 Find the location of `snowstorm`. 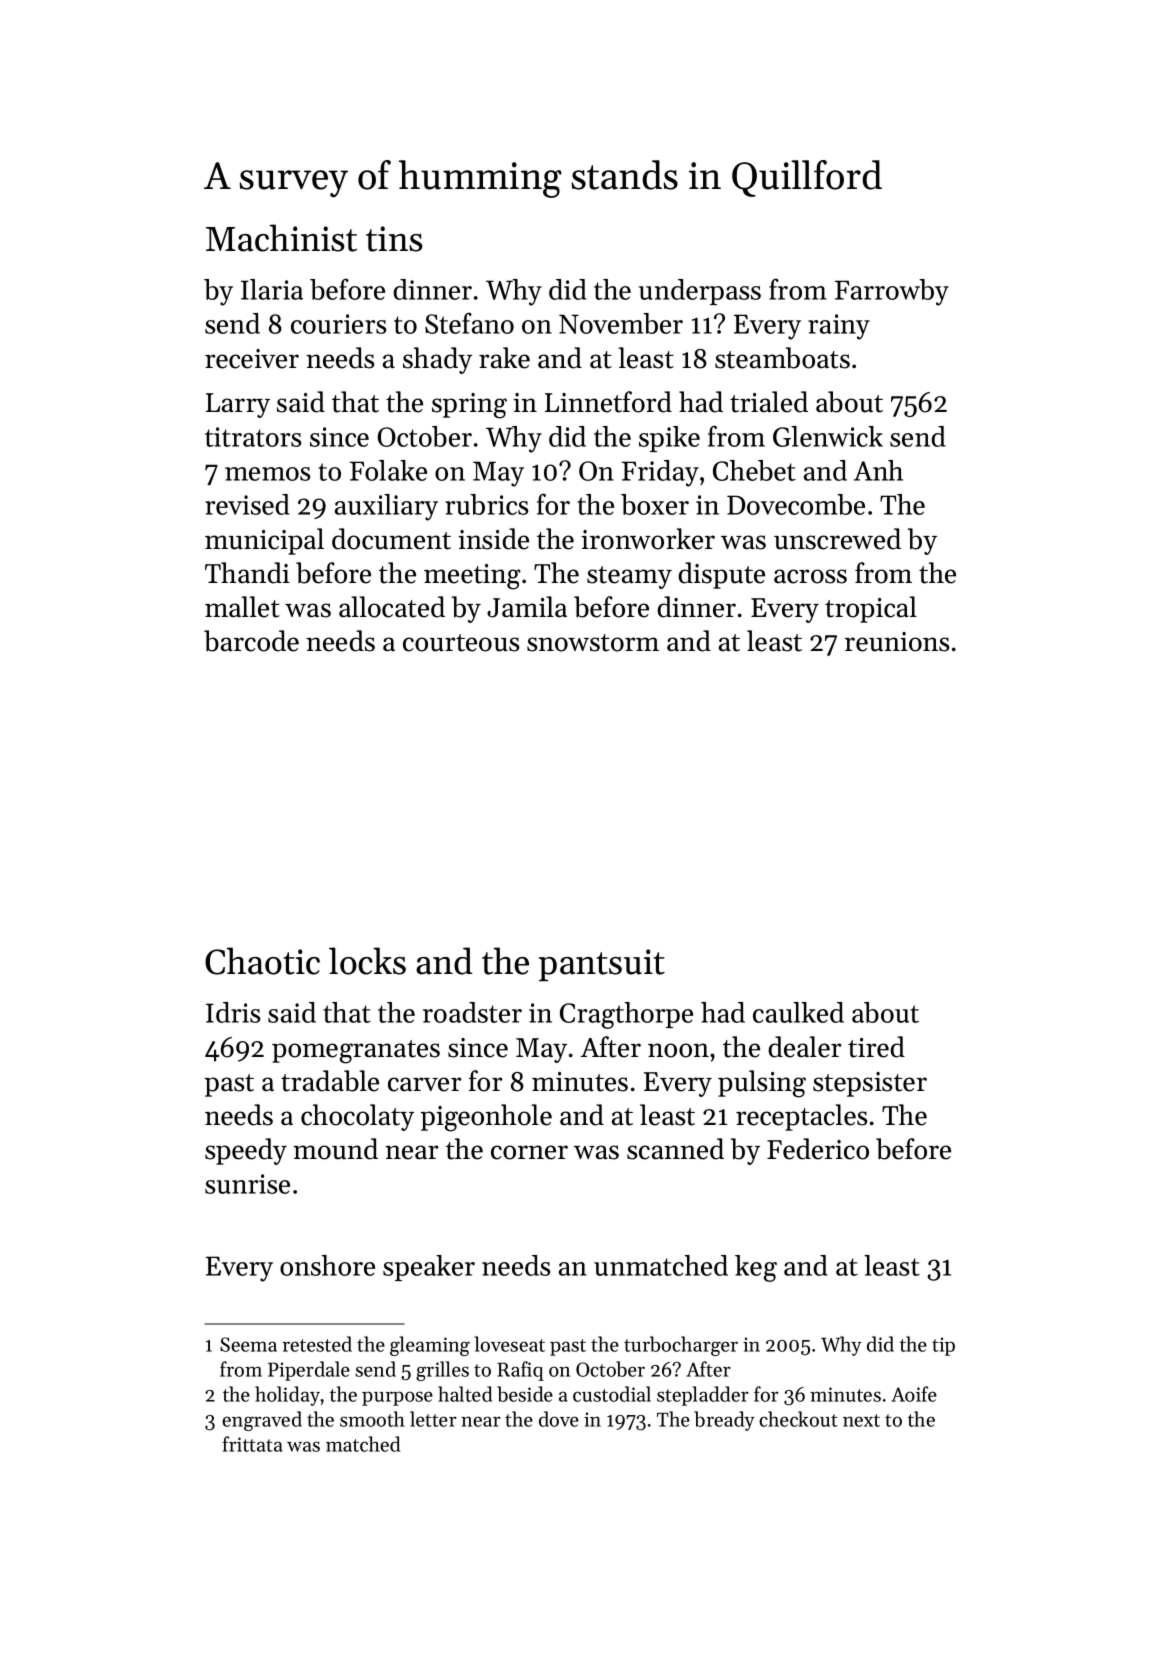

snowstorm is located at coordinates (593, 643).
